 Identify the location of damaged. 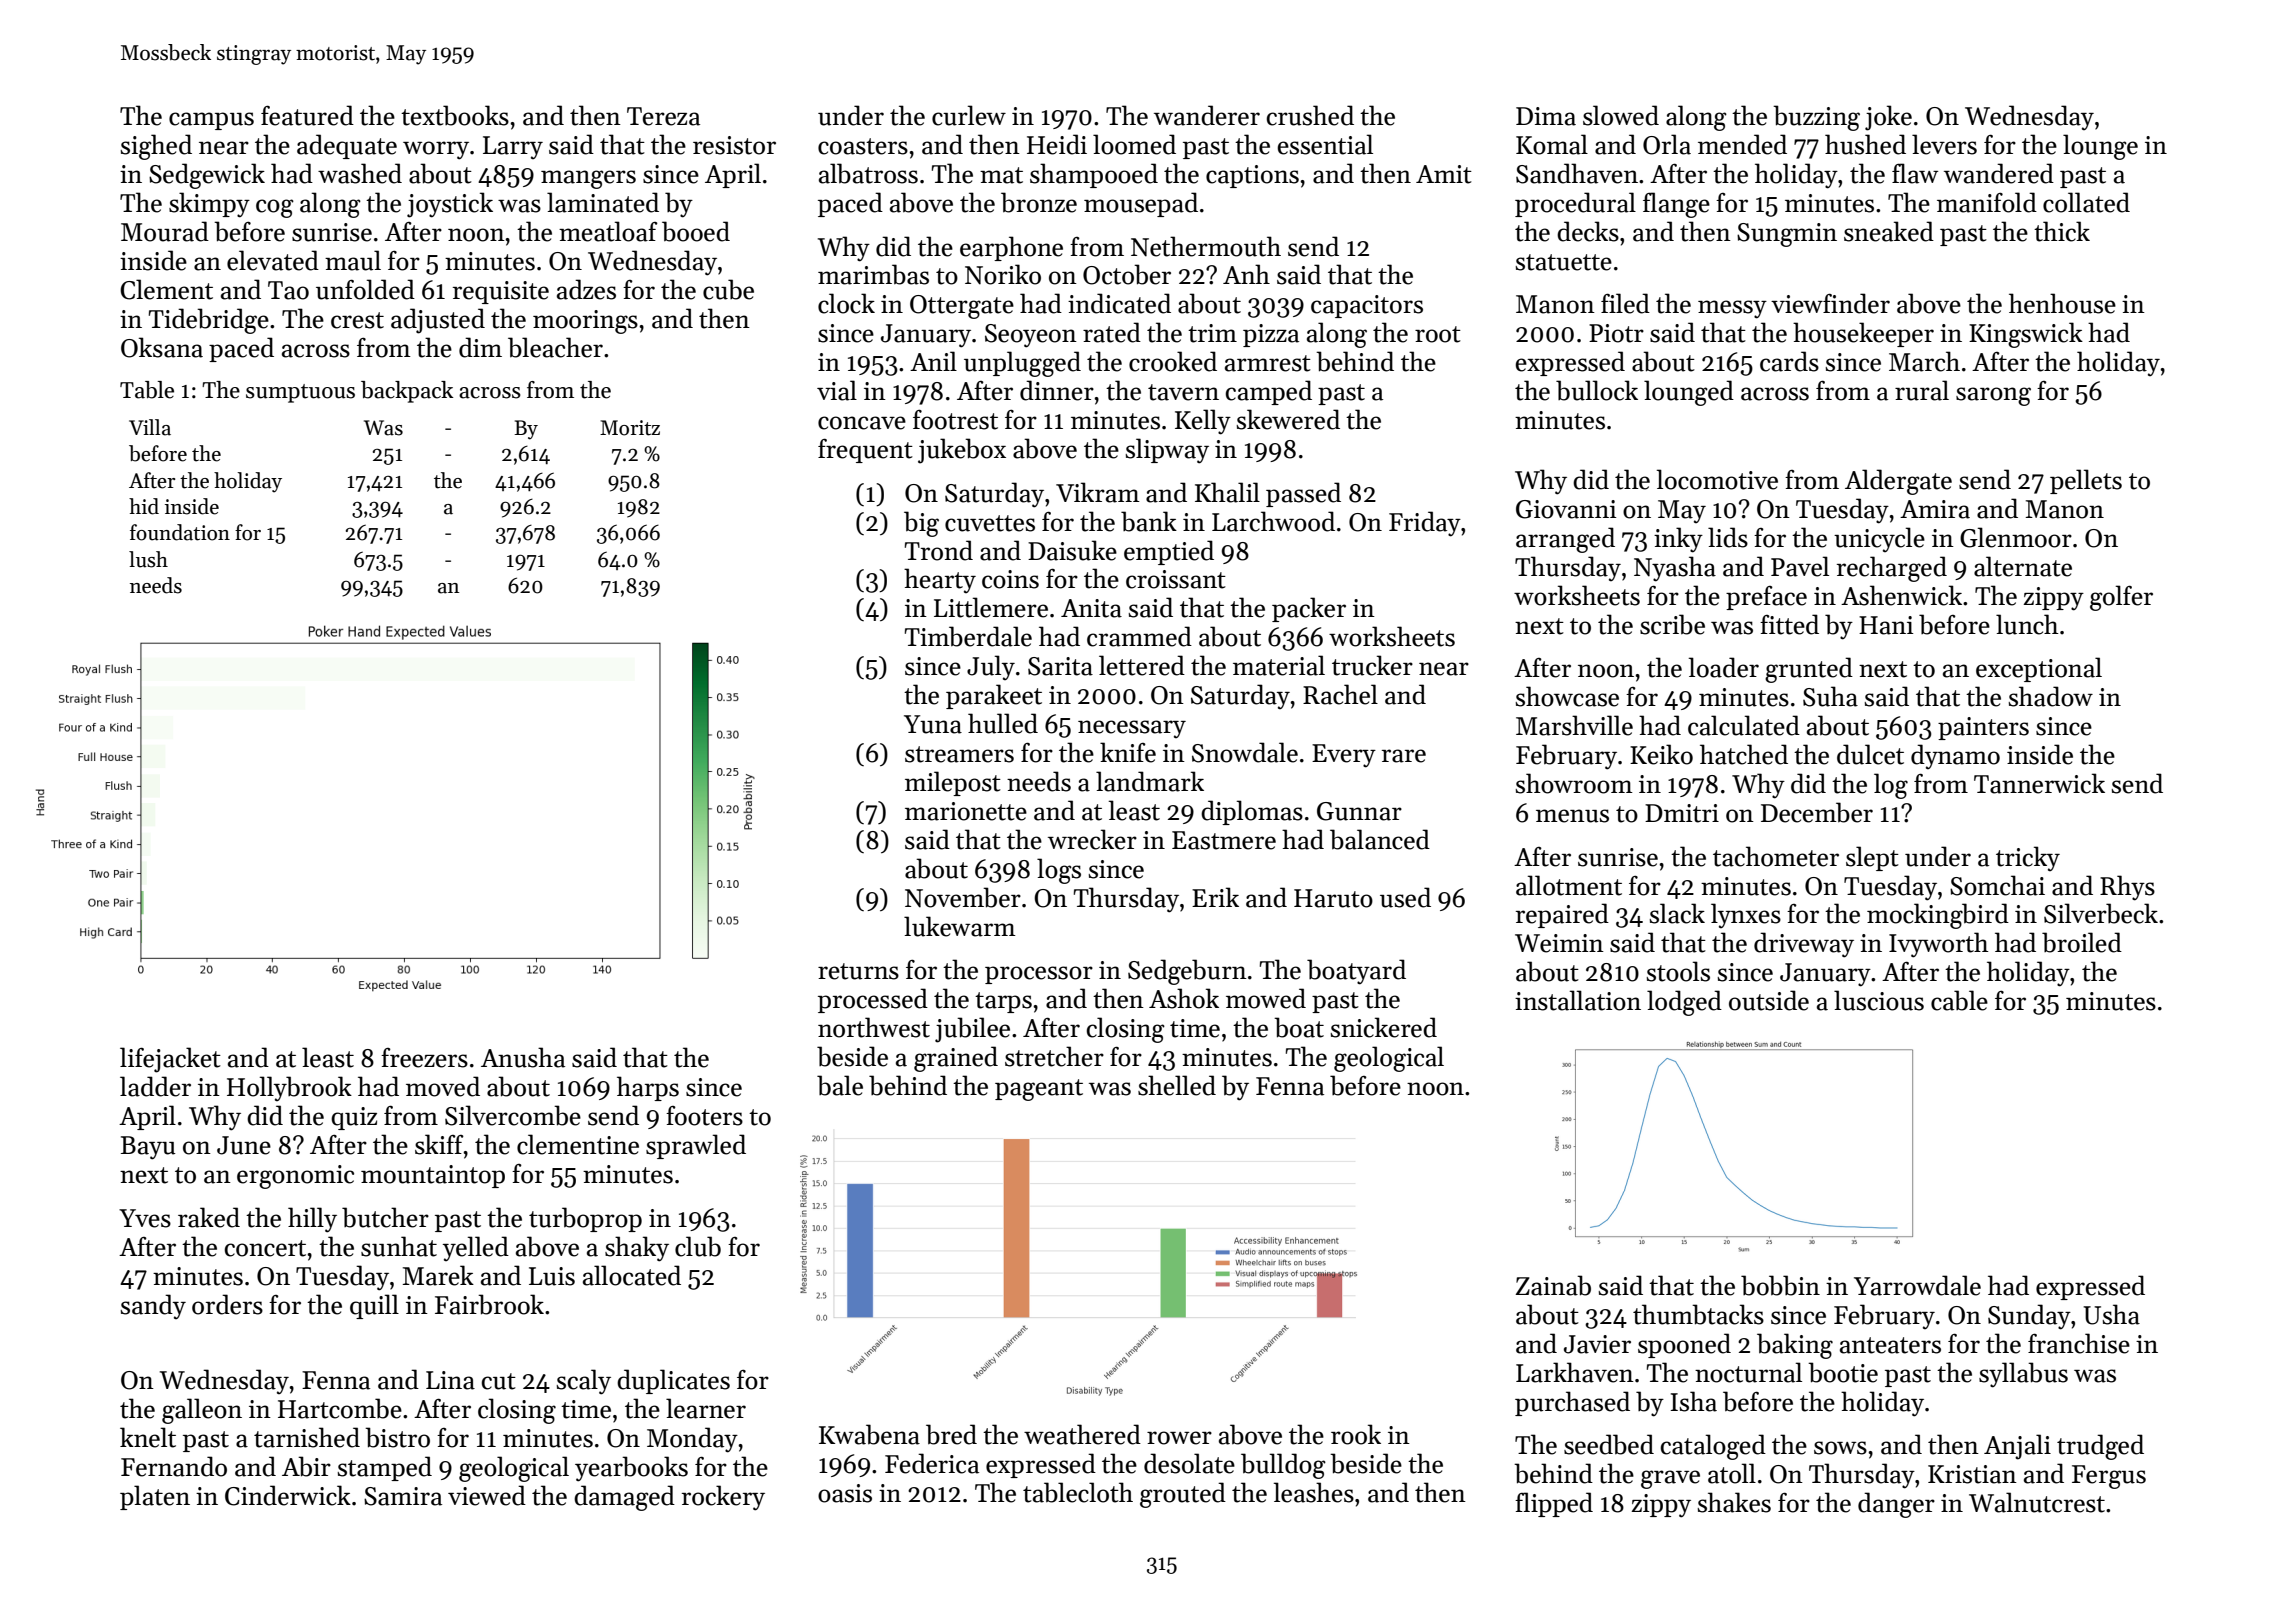
(624, 1498).
